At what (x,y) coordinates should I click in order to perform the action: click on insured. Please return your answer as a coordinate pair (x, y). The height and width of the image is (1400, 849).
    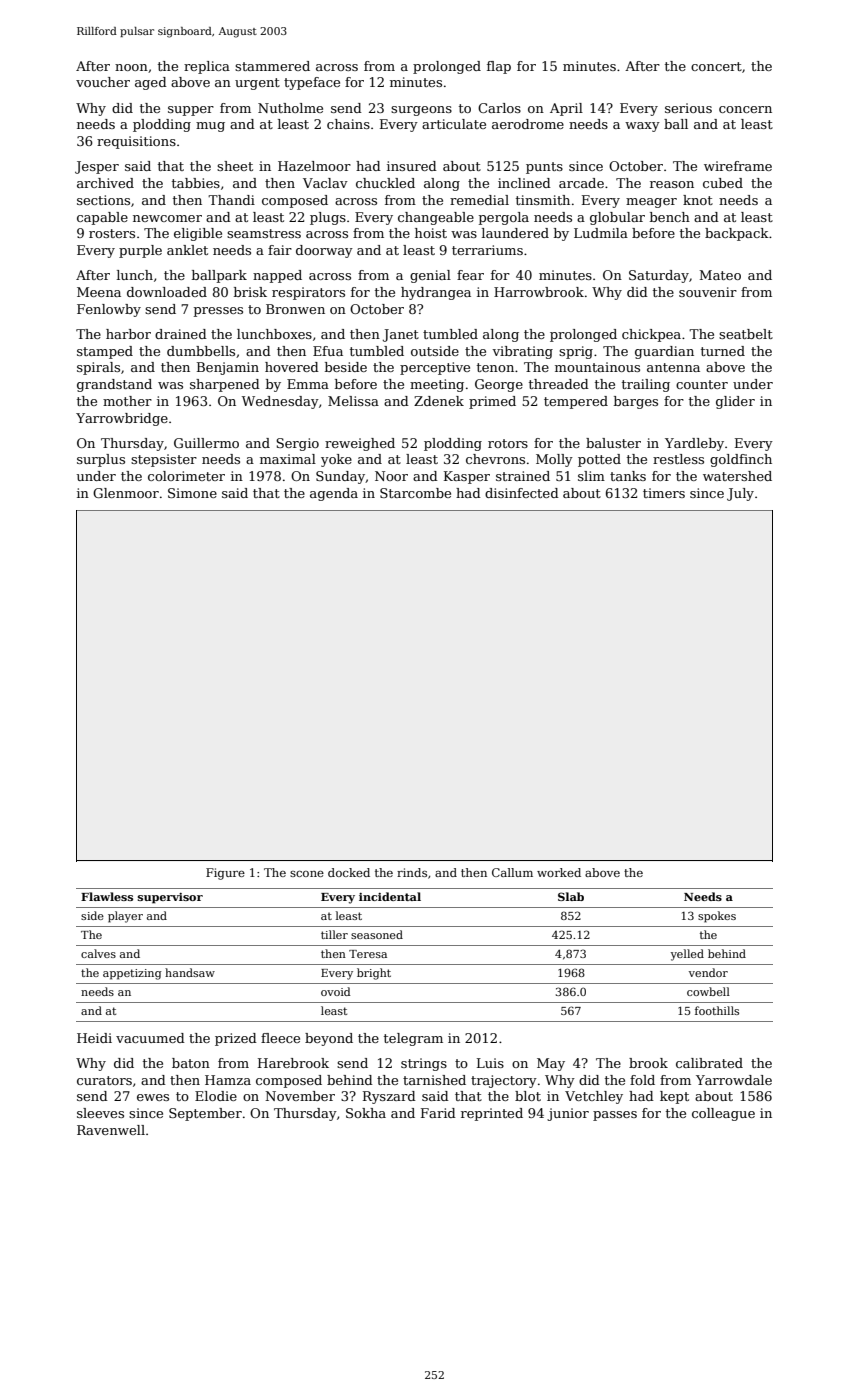
    Looking at the image, I should click on (412, 166).
